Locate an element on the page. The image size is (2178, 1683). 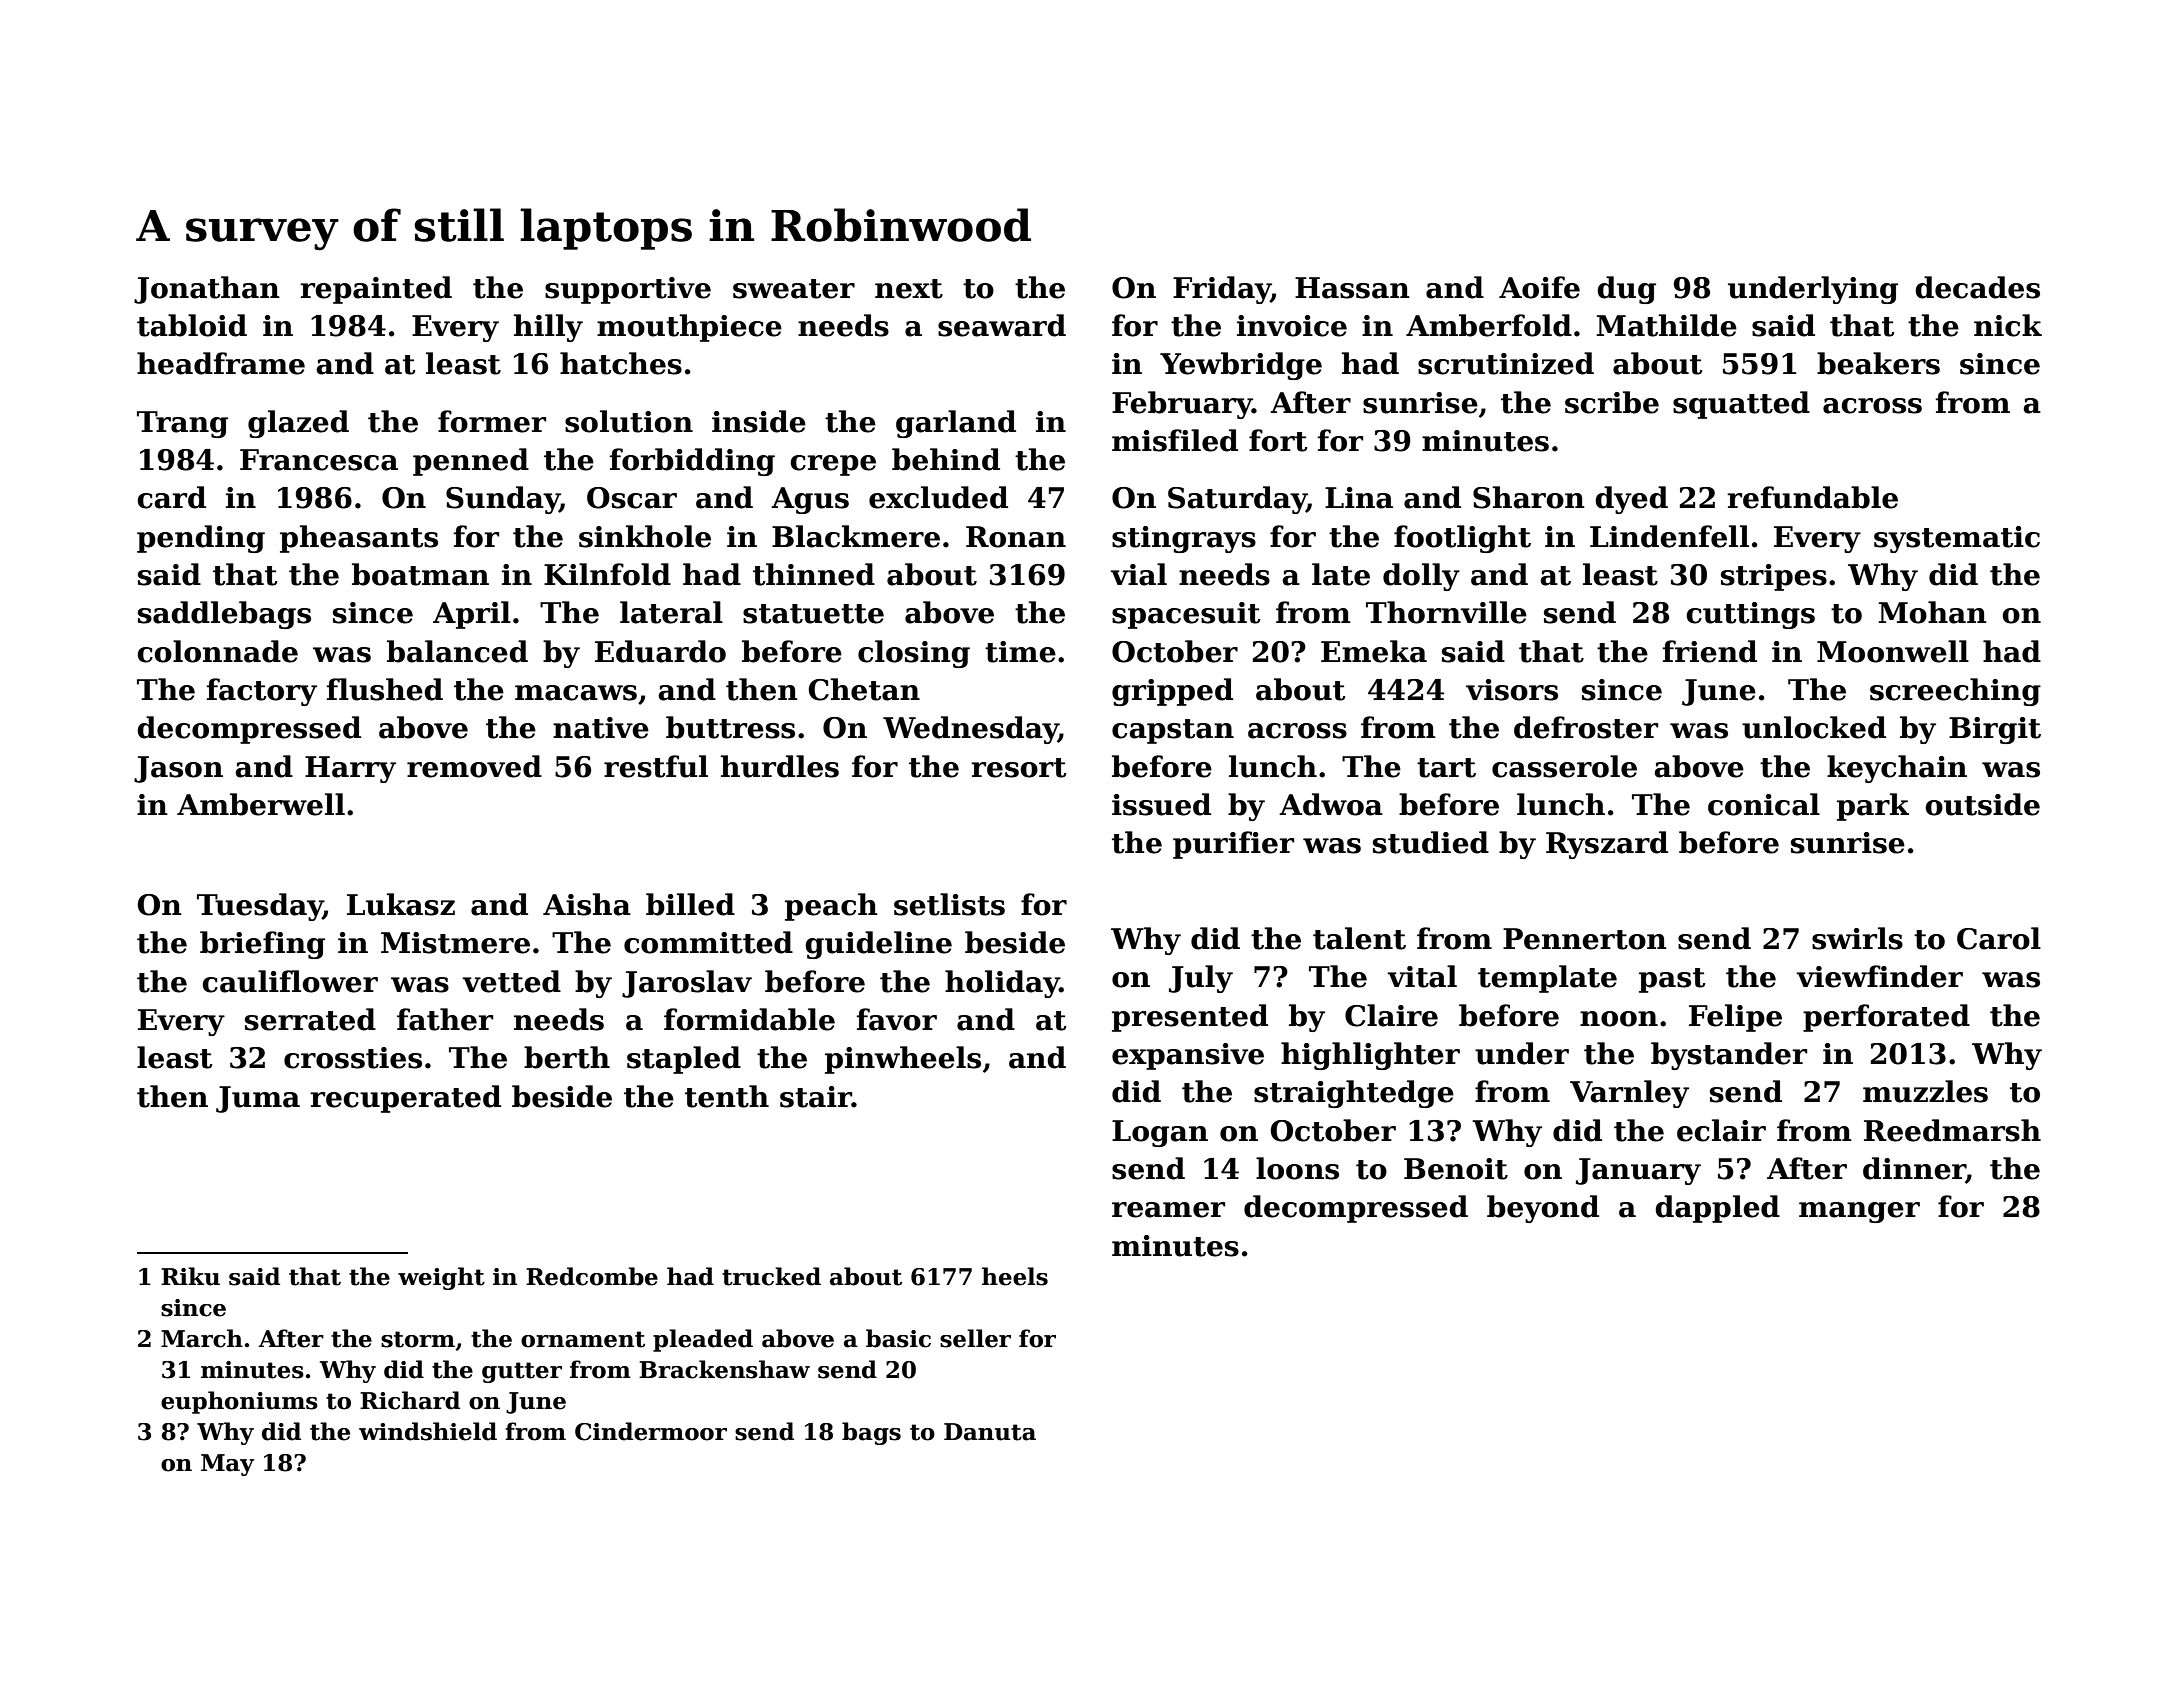
colonnade is located at coordinates (217, 651).
